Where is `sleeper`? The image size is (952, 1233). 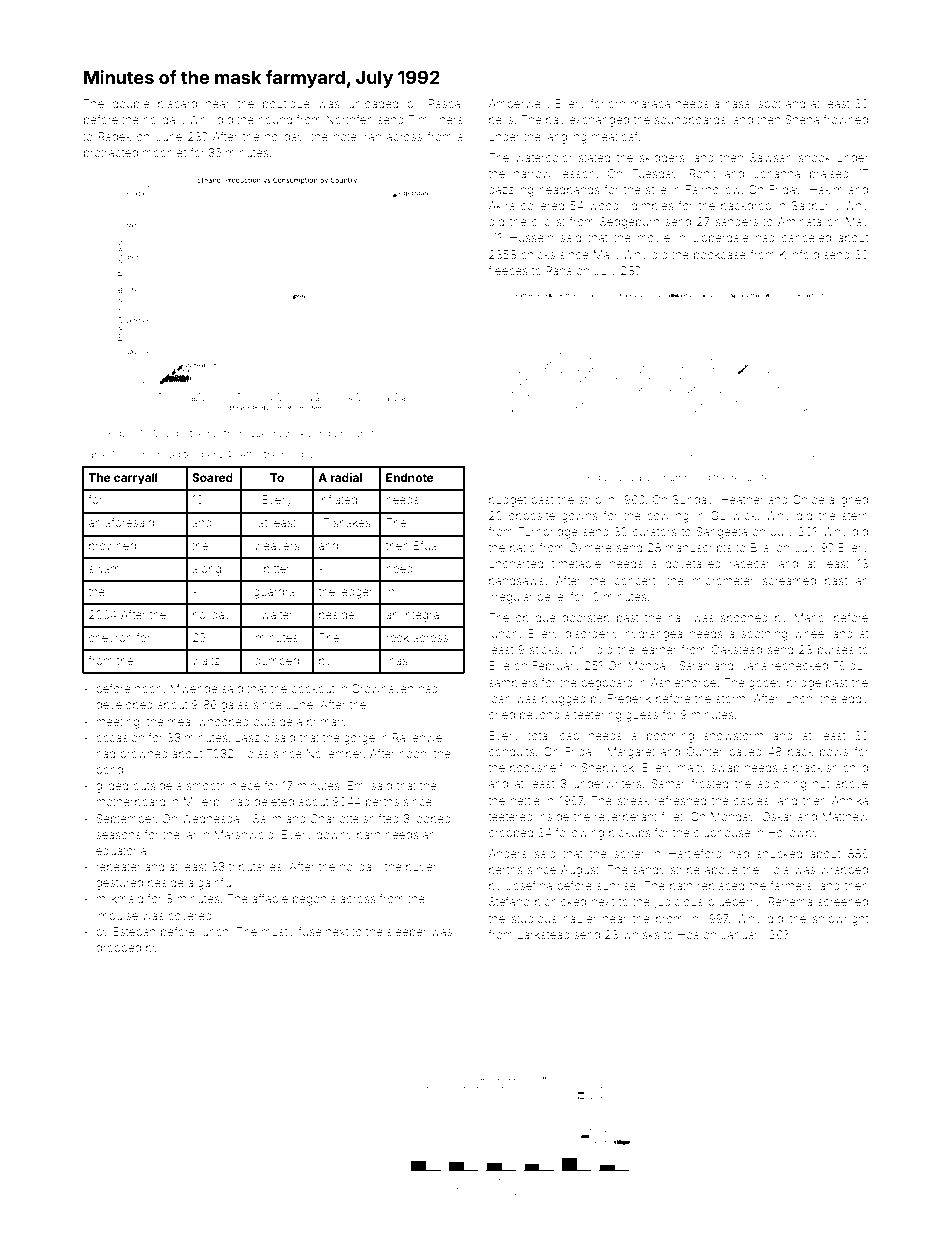
sleeper is located at coordinates (407, 932).
